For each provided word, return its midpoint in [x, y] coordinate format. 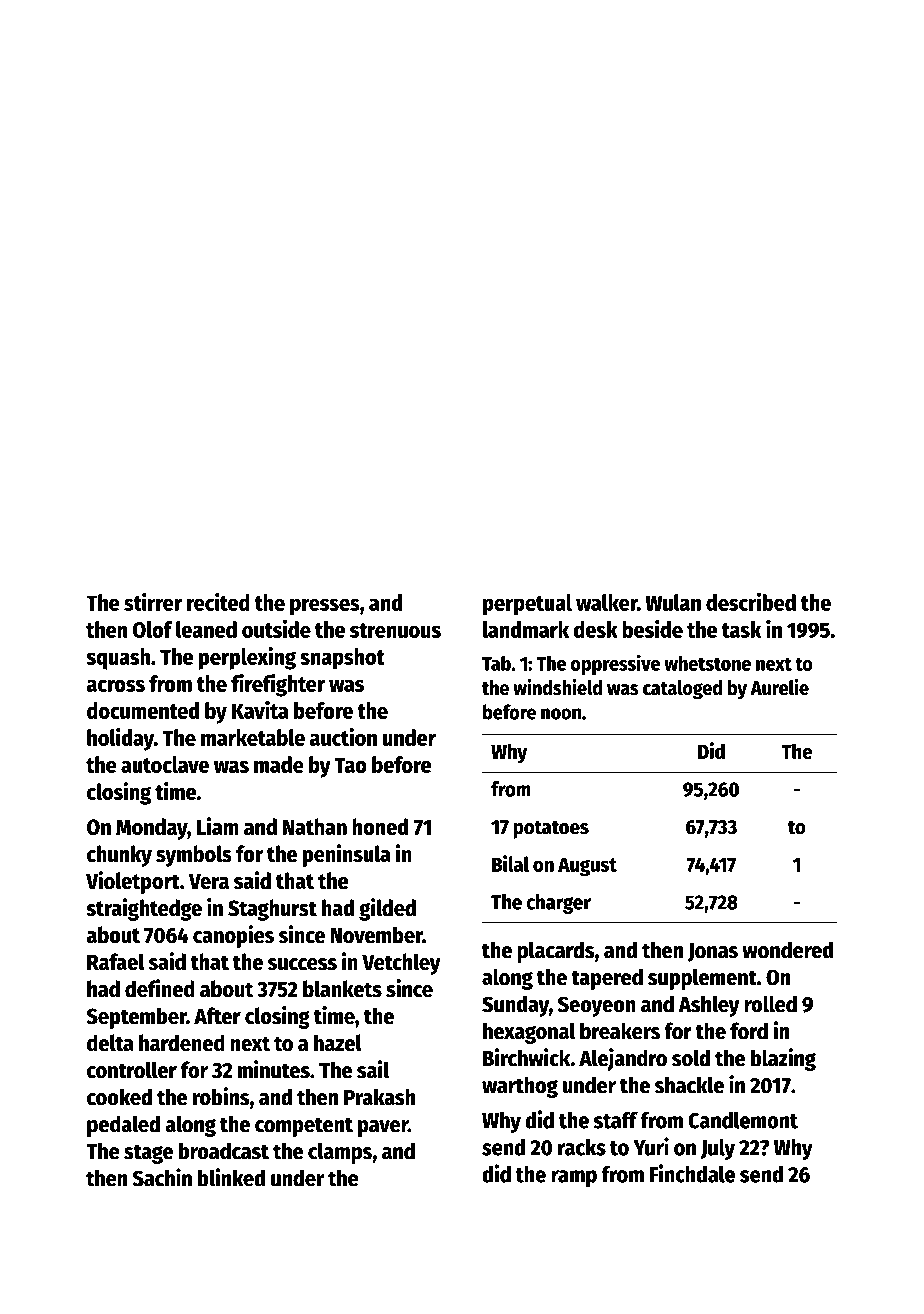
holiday [120, 739]
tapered [607, 979]
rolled [770, 1004]
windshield [557, 687]
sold [691, 1058]
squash [118, 659]
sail [373, 1069]
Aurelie [779, 687]
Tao [351, 765]
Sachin [162, 1177]
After [217, 1016]
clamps [340, 1153]
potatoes [551, 829]
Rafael [116, 962]
